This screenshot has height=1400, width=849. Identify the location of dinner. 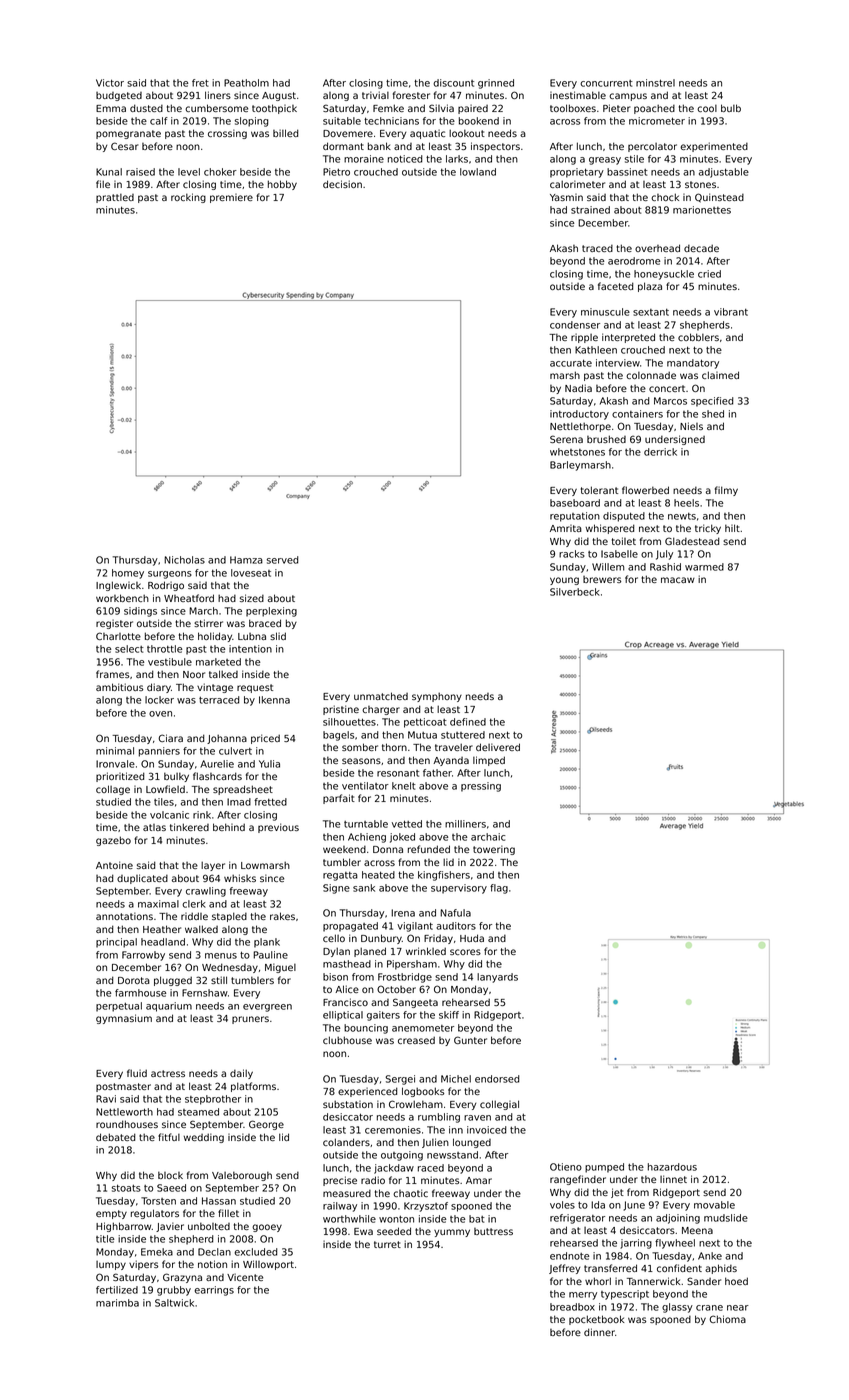
(599, 1332).
